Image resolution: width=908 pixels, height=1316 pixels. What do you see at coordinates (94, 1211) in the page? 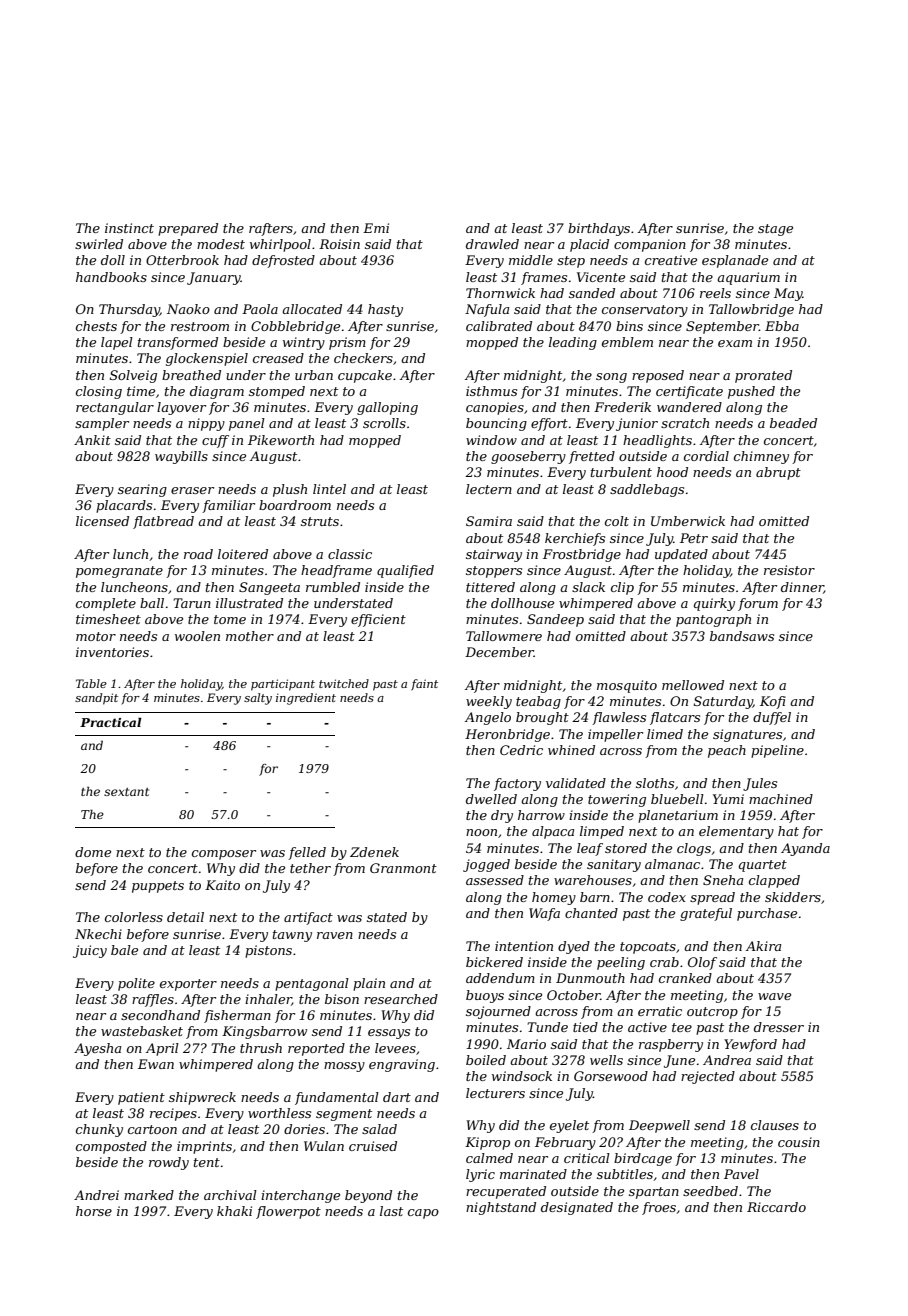
I see `horse` at bounding box center [94, 1211].
